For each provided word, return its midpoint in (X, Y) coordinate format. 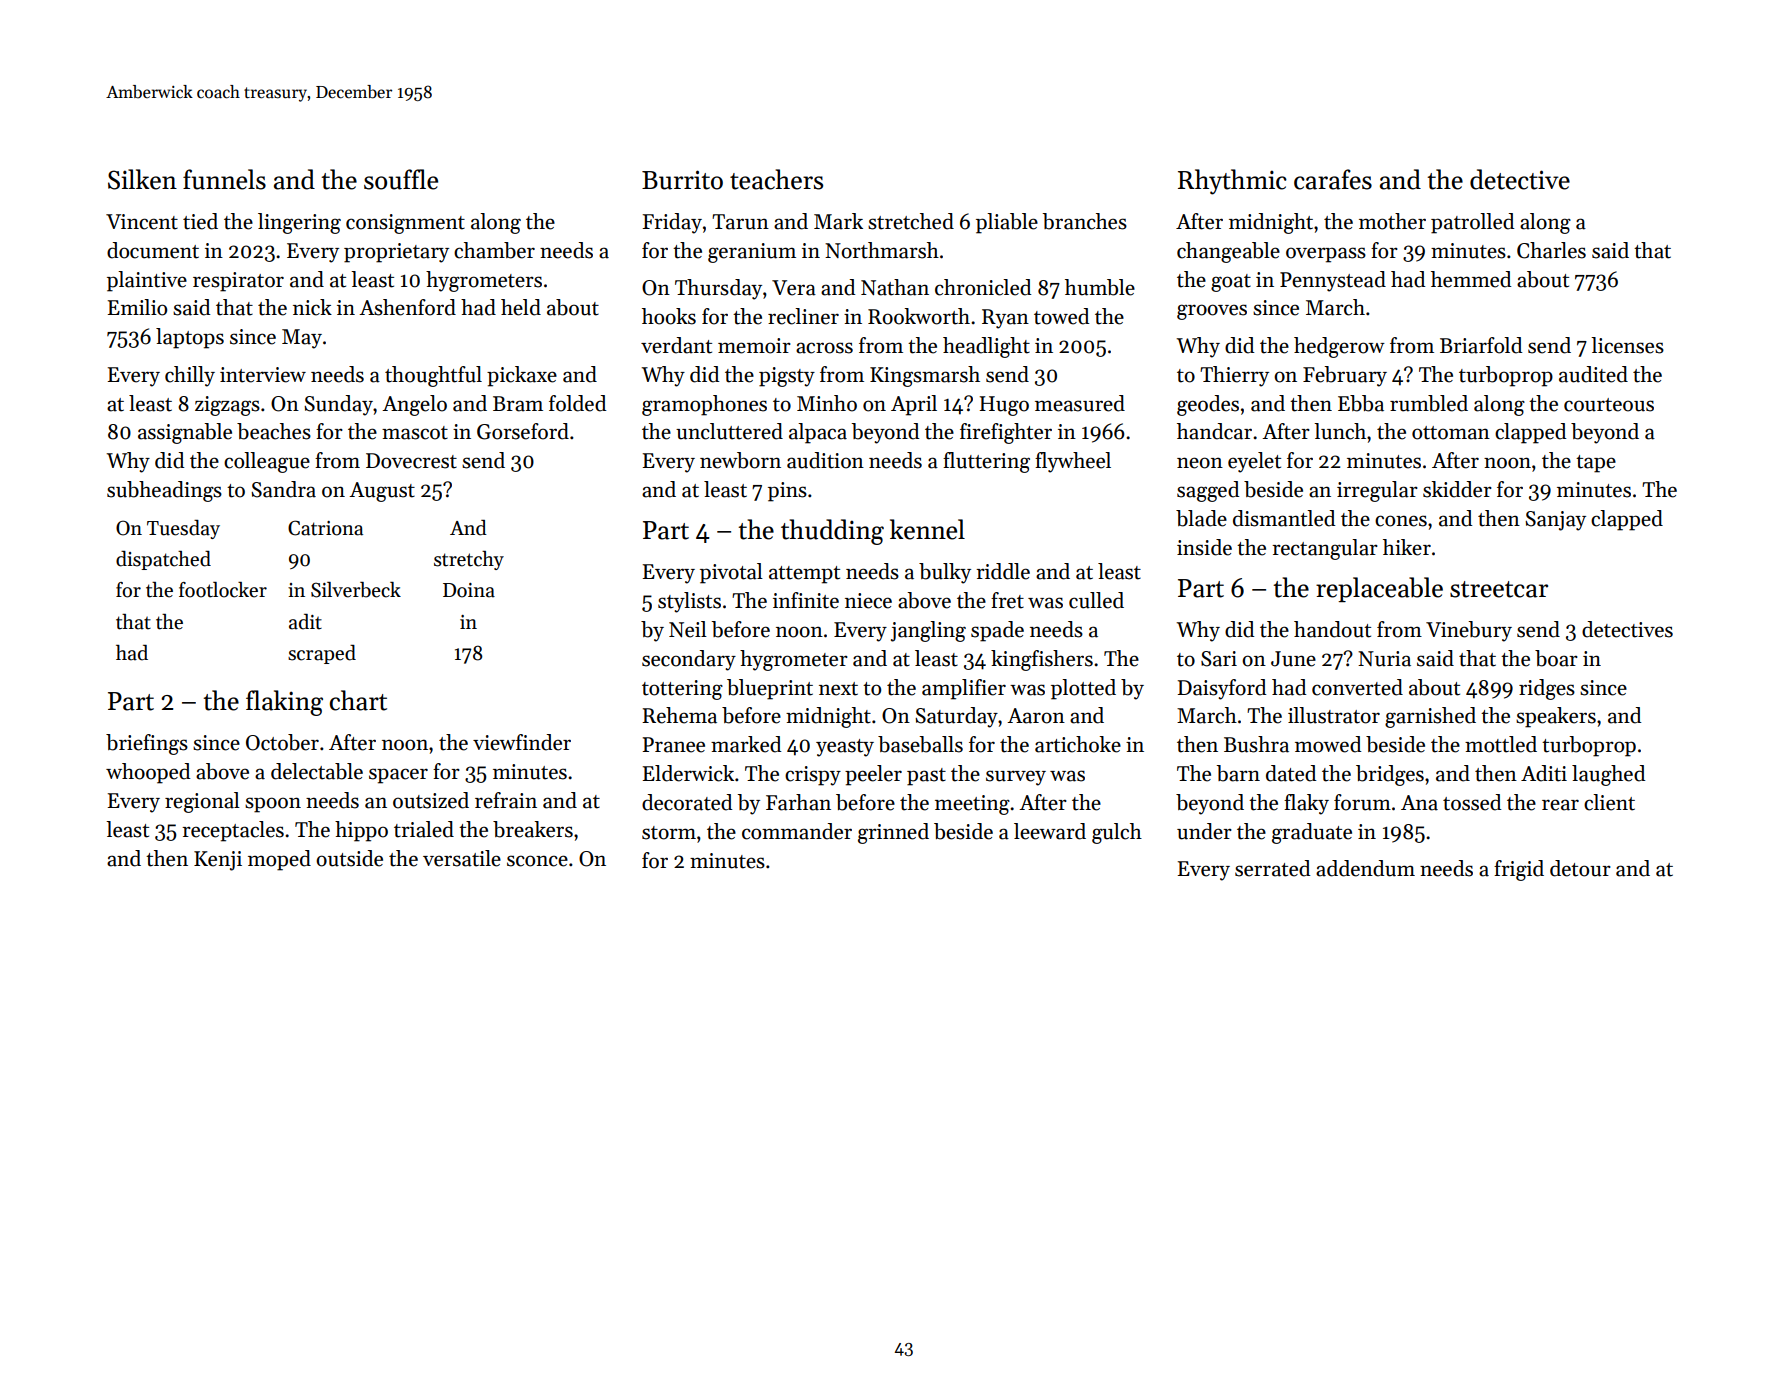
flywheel (1073, 462)
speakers (1556, 717)
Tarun (740, 222)
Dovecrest (411, 461)
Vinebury (1469, 631)
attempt (804, 575)
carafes (1333, 179)
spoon (273, 805)
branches (1084, 221)
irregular (1377, 491)
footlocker (223, 590)
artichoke (1078, 744)
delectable (317, 771)
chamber (494, 250)
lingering (299, 223)
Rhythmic (1232, 182)
